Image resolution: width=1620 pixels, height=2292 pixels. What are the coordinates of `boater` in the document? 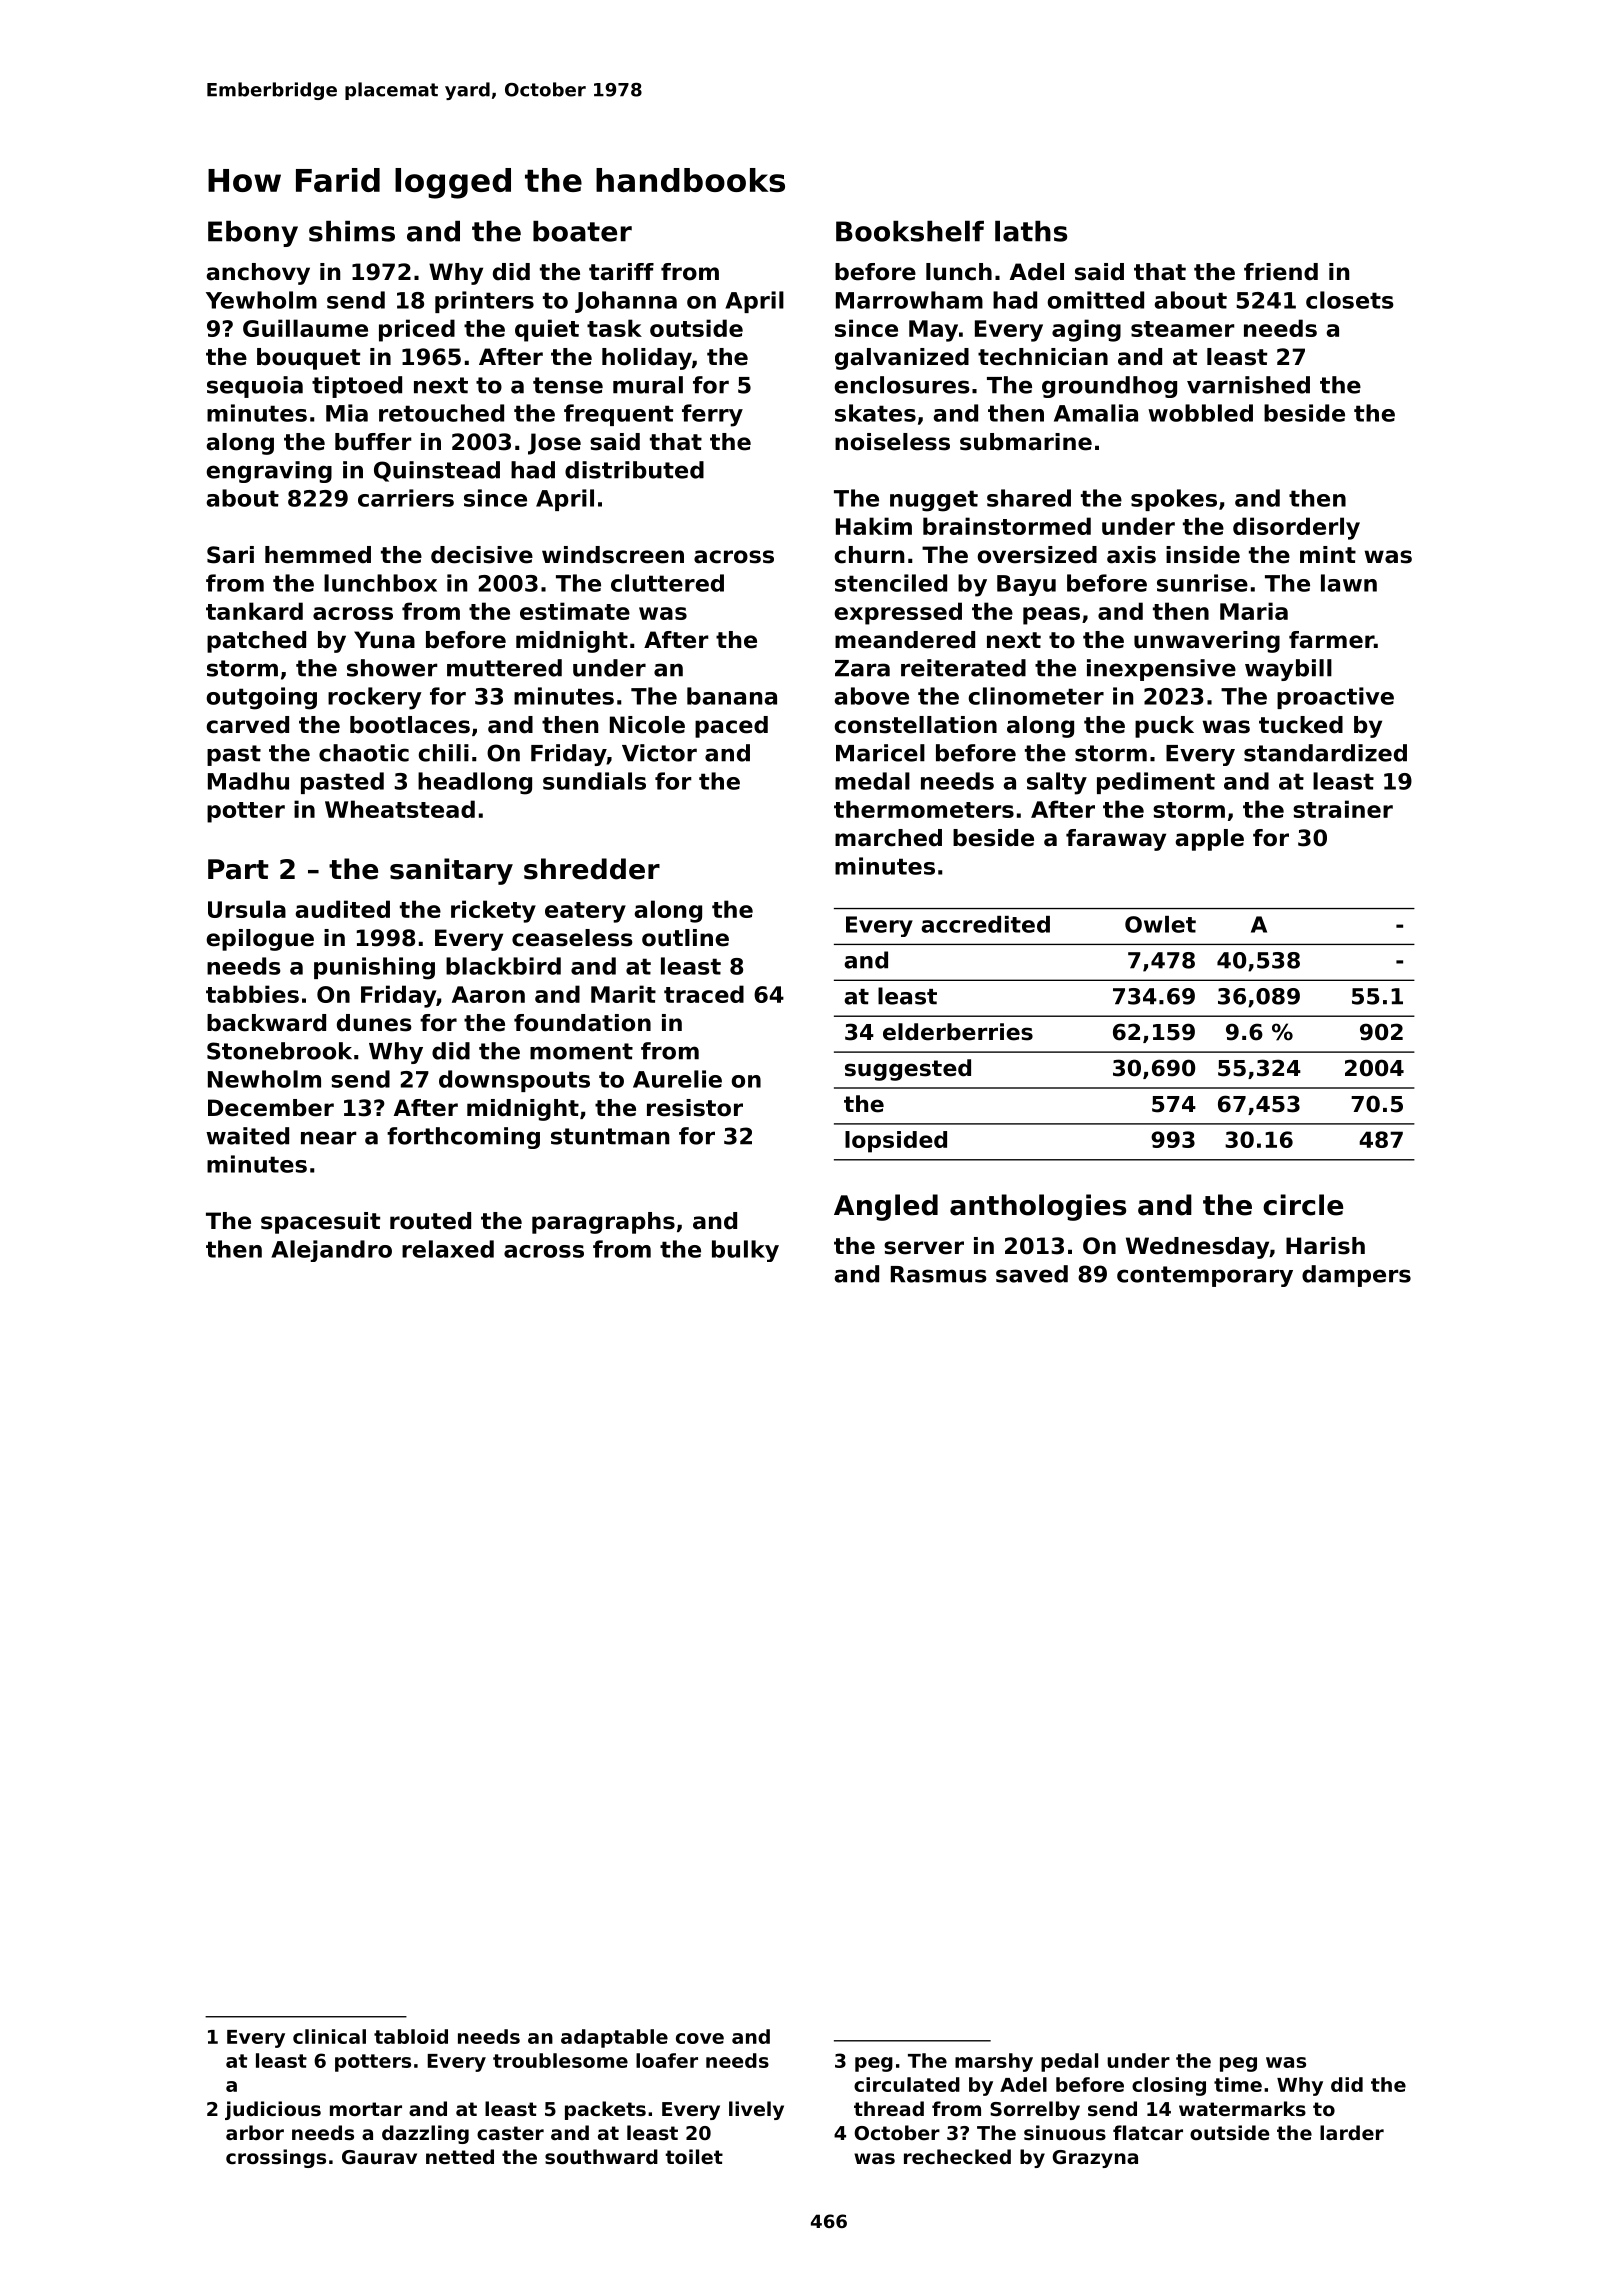 It's located at (582, 231).
